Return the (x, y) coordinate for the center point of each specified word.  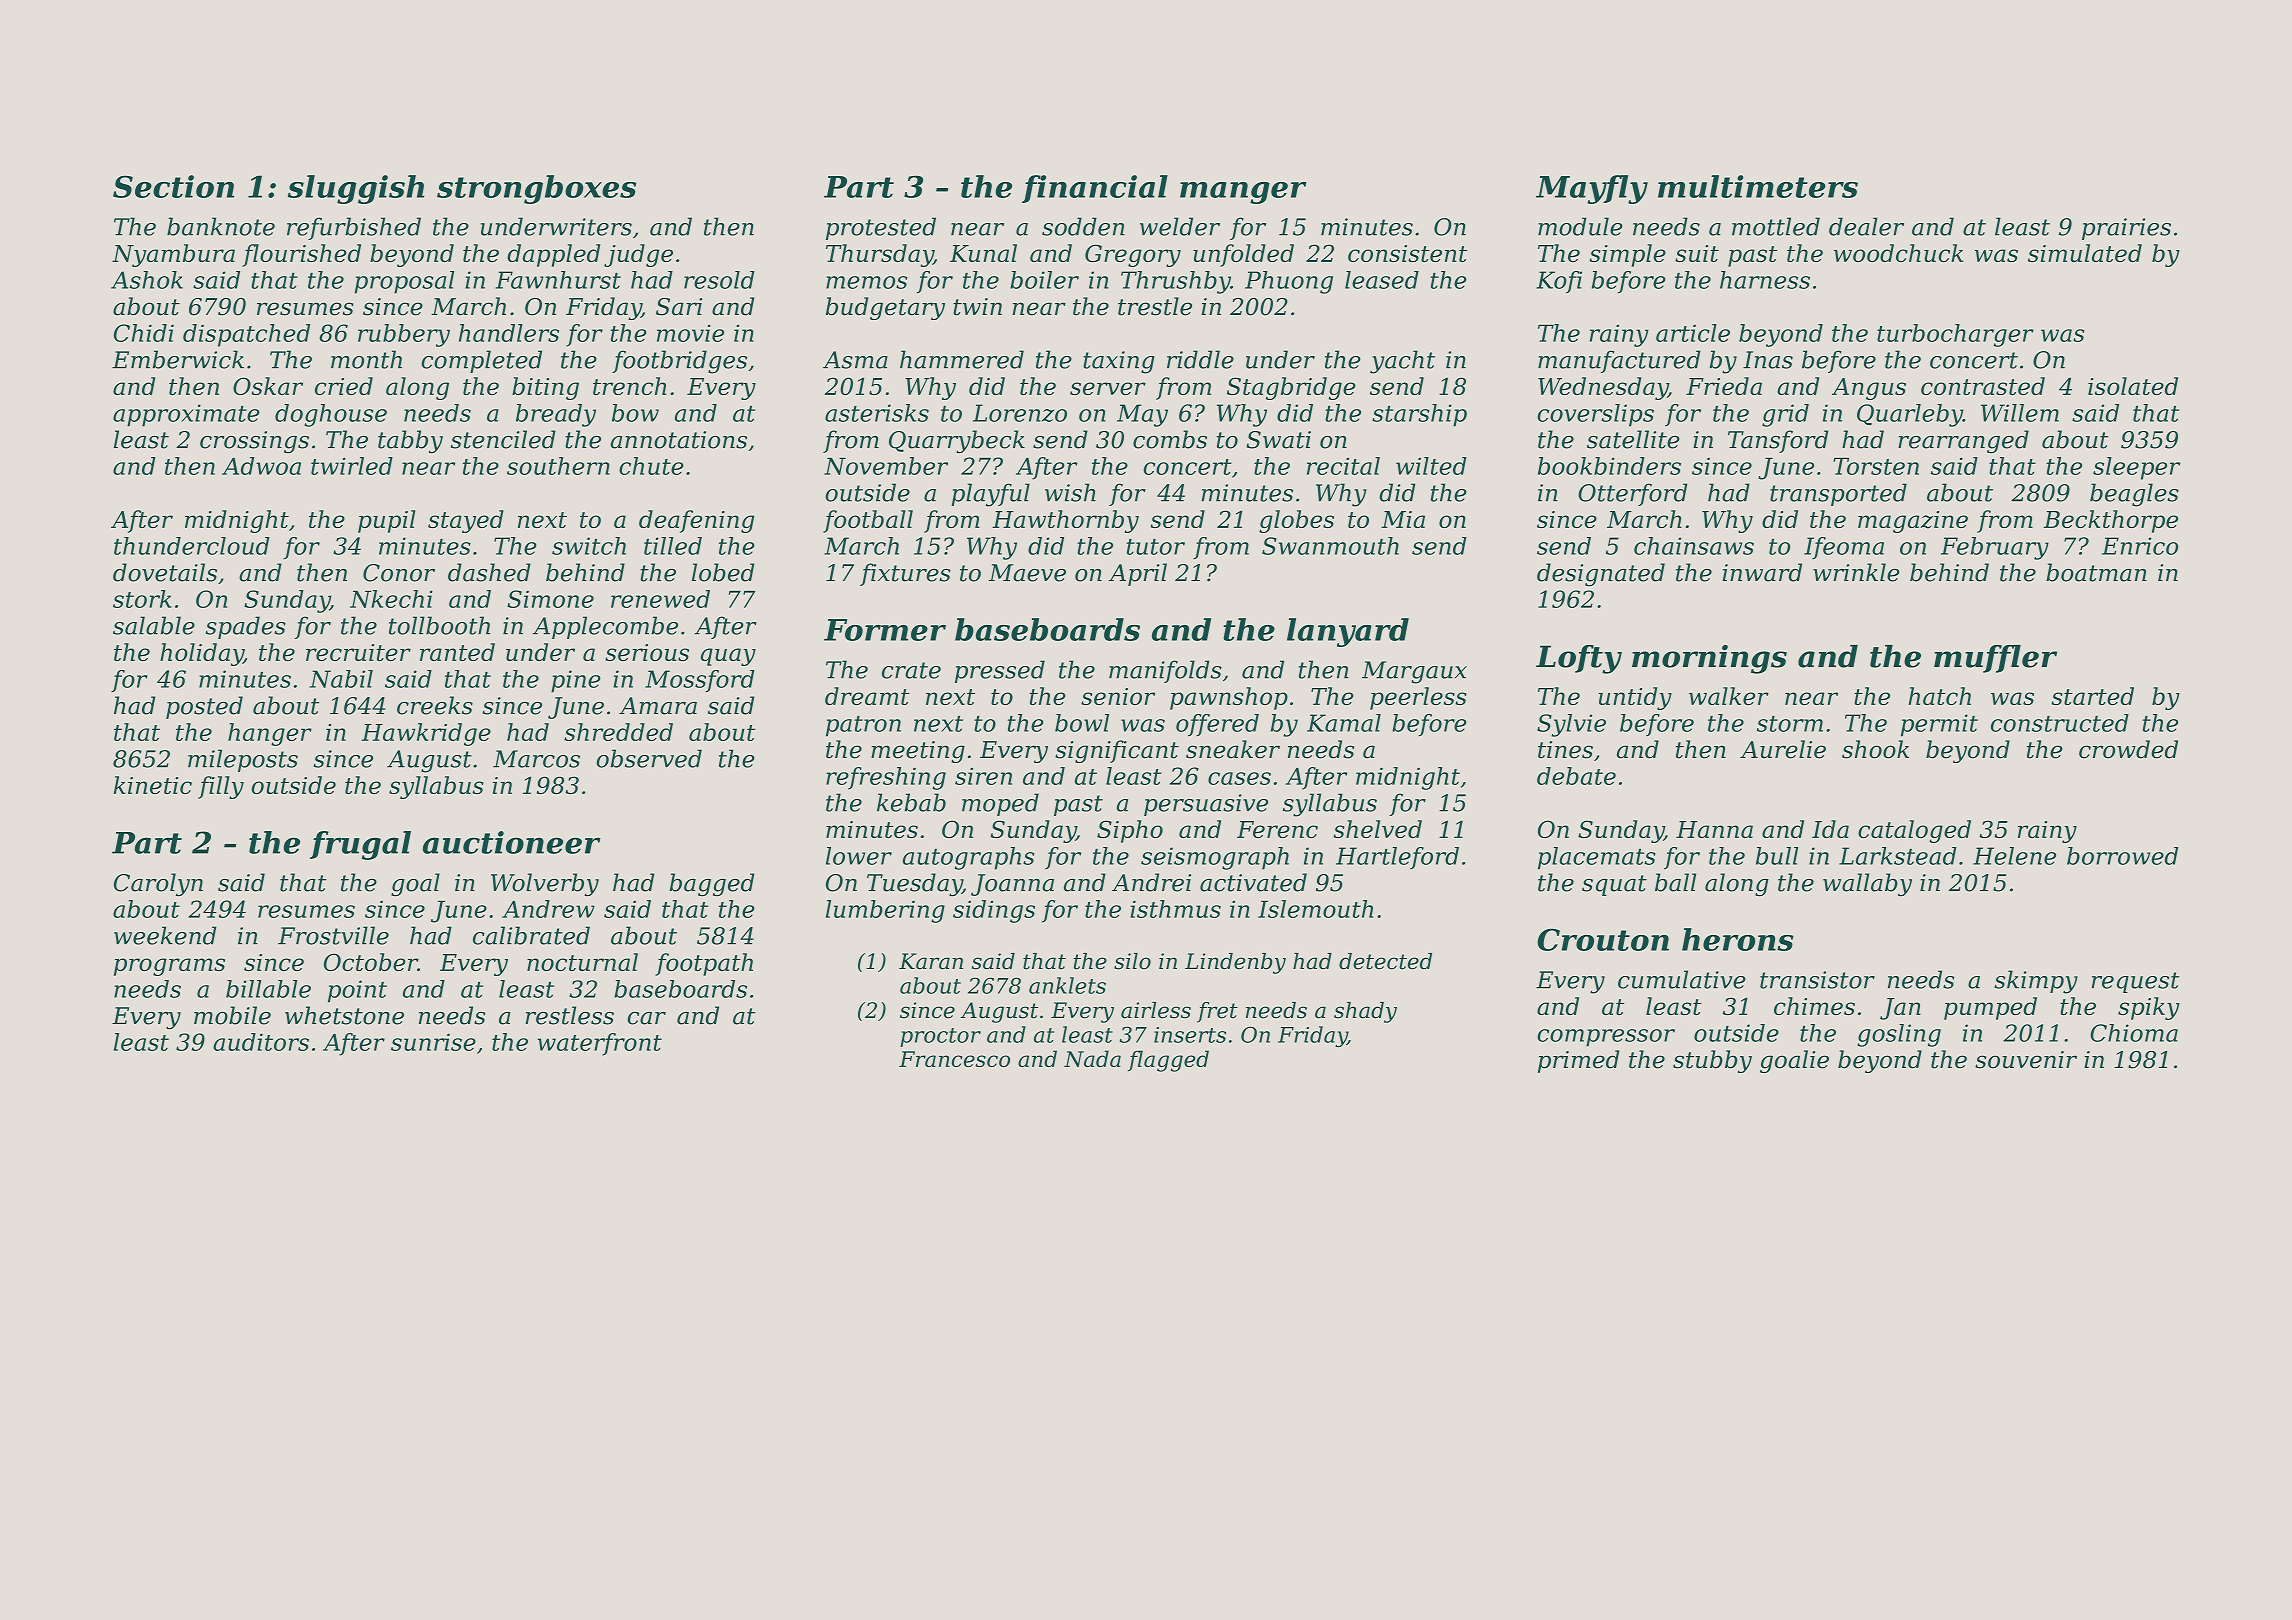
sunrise (433, 1042)
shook (1875, 749)
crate (911, 670)
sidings (994, 911)
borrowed (2122, 856)
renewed (660, 599)
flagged (1168, 1061)
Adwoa (261, 466)
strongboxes (536, 189)
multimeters (1758, 186)
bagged (711, 884)
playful (990, 495)
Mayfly (1592, 189)
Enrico (2140, 546)
